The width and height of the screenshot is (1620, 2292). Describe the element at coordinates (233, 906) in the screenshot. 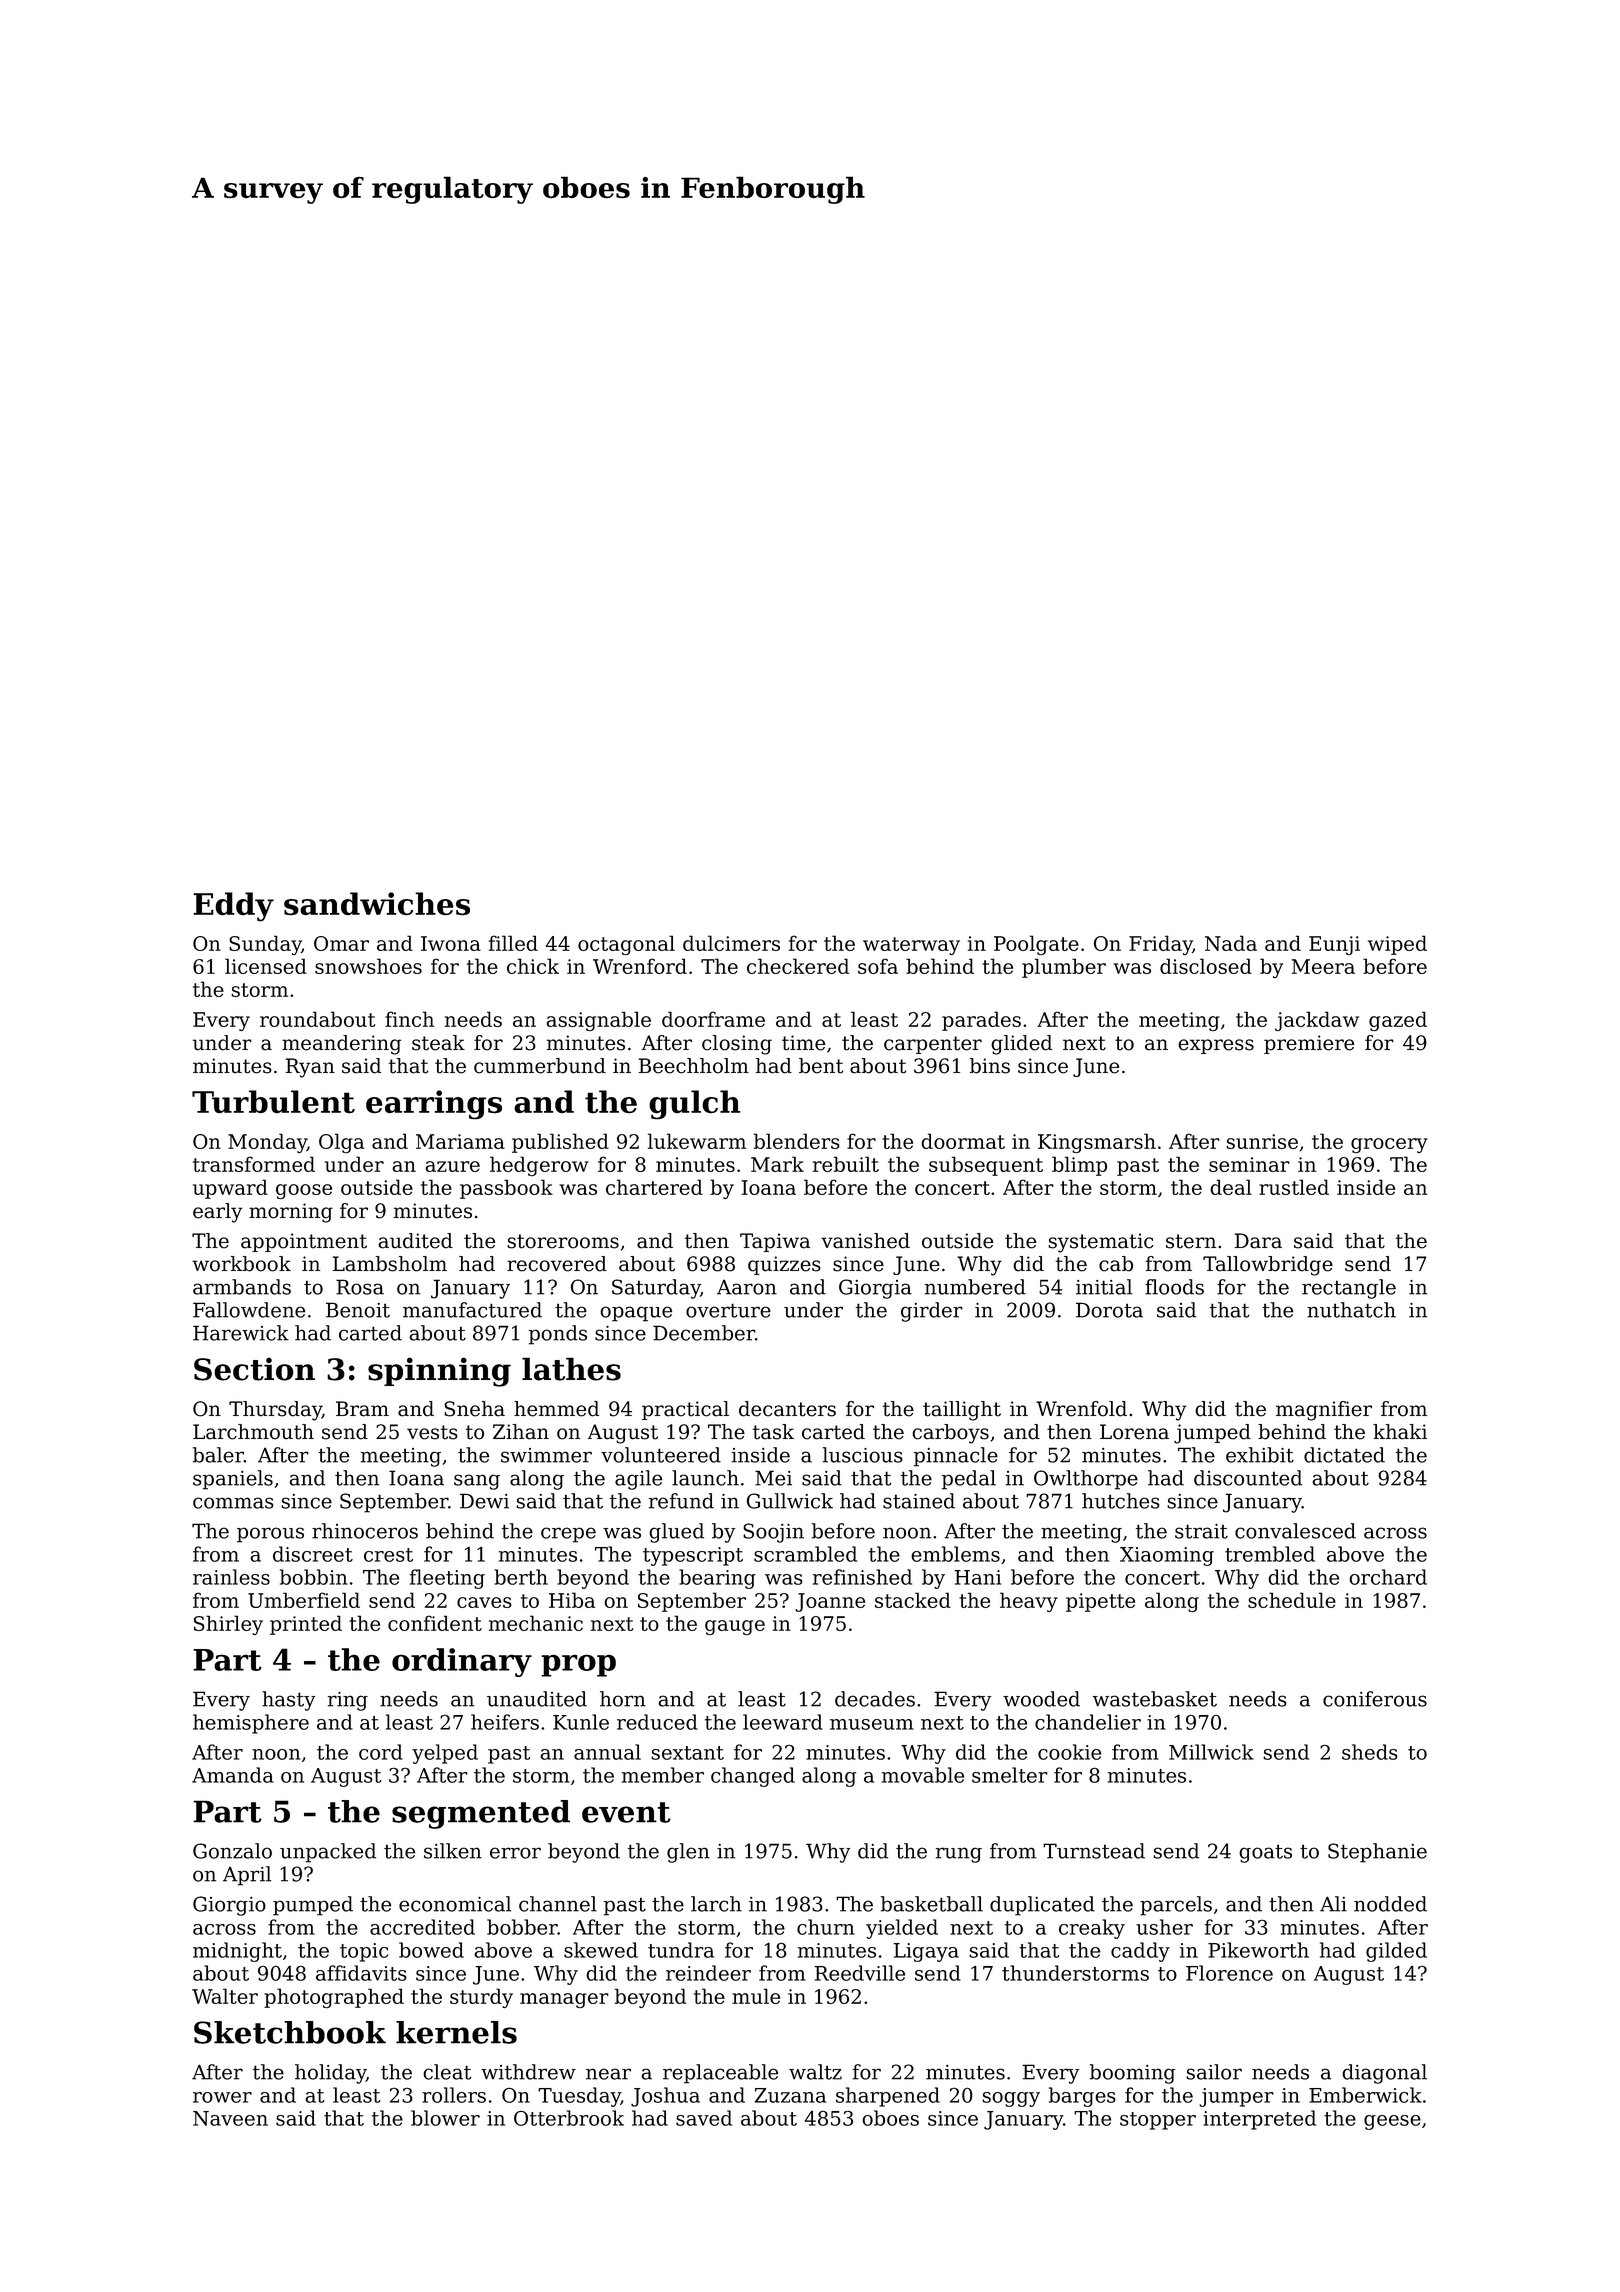

I see `Eddy` at that location.
